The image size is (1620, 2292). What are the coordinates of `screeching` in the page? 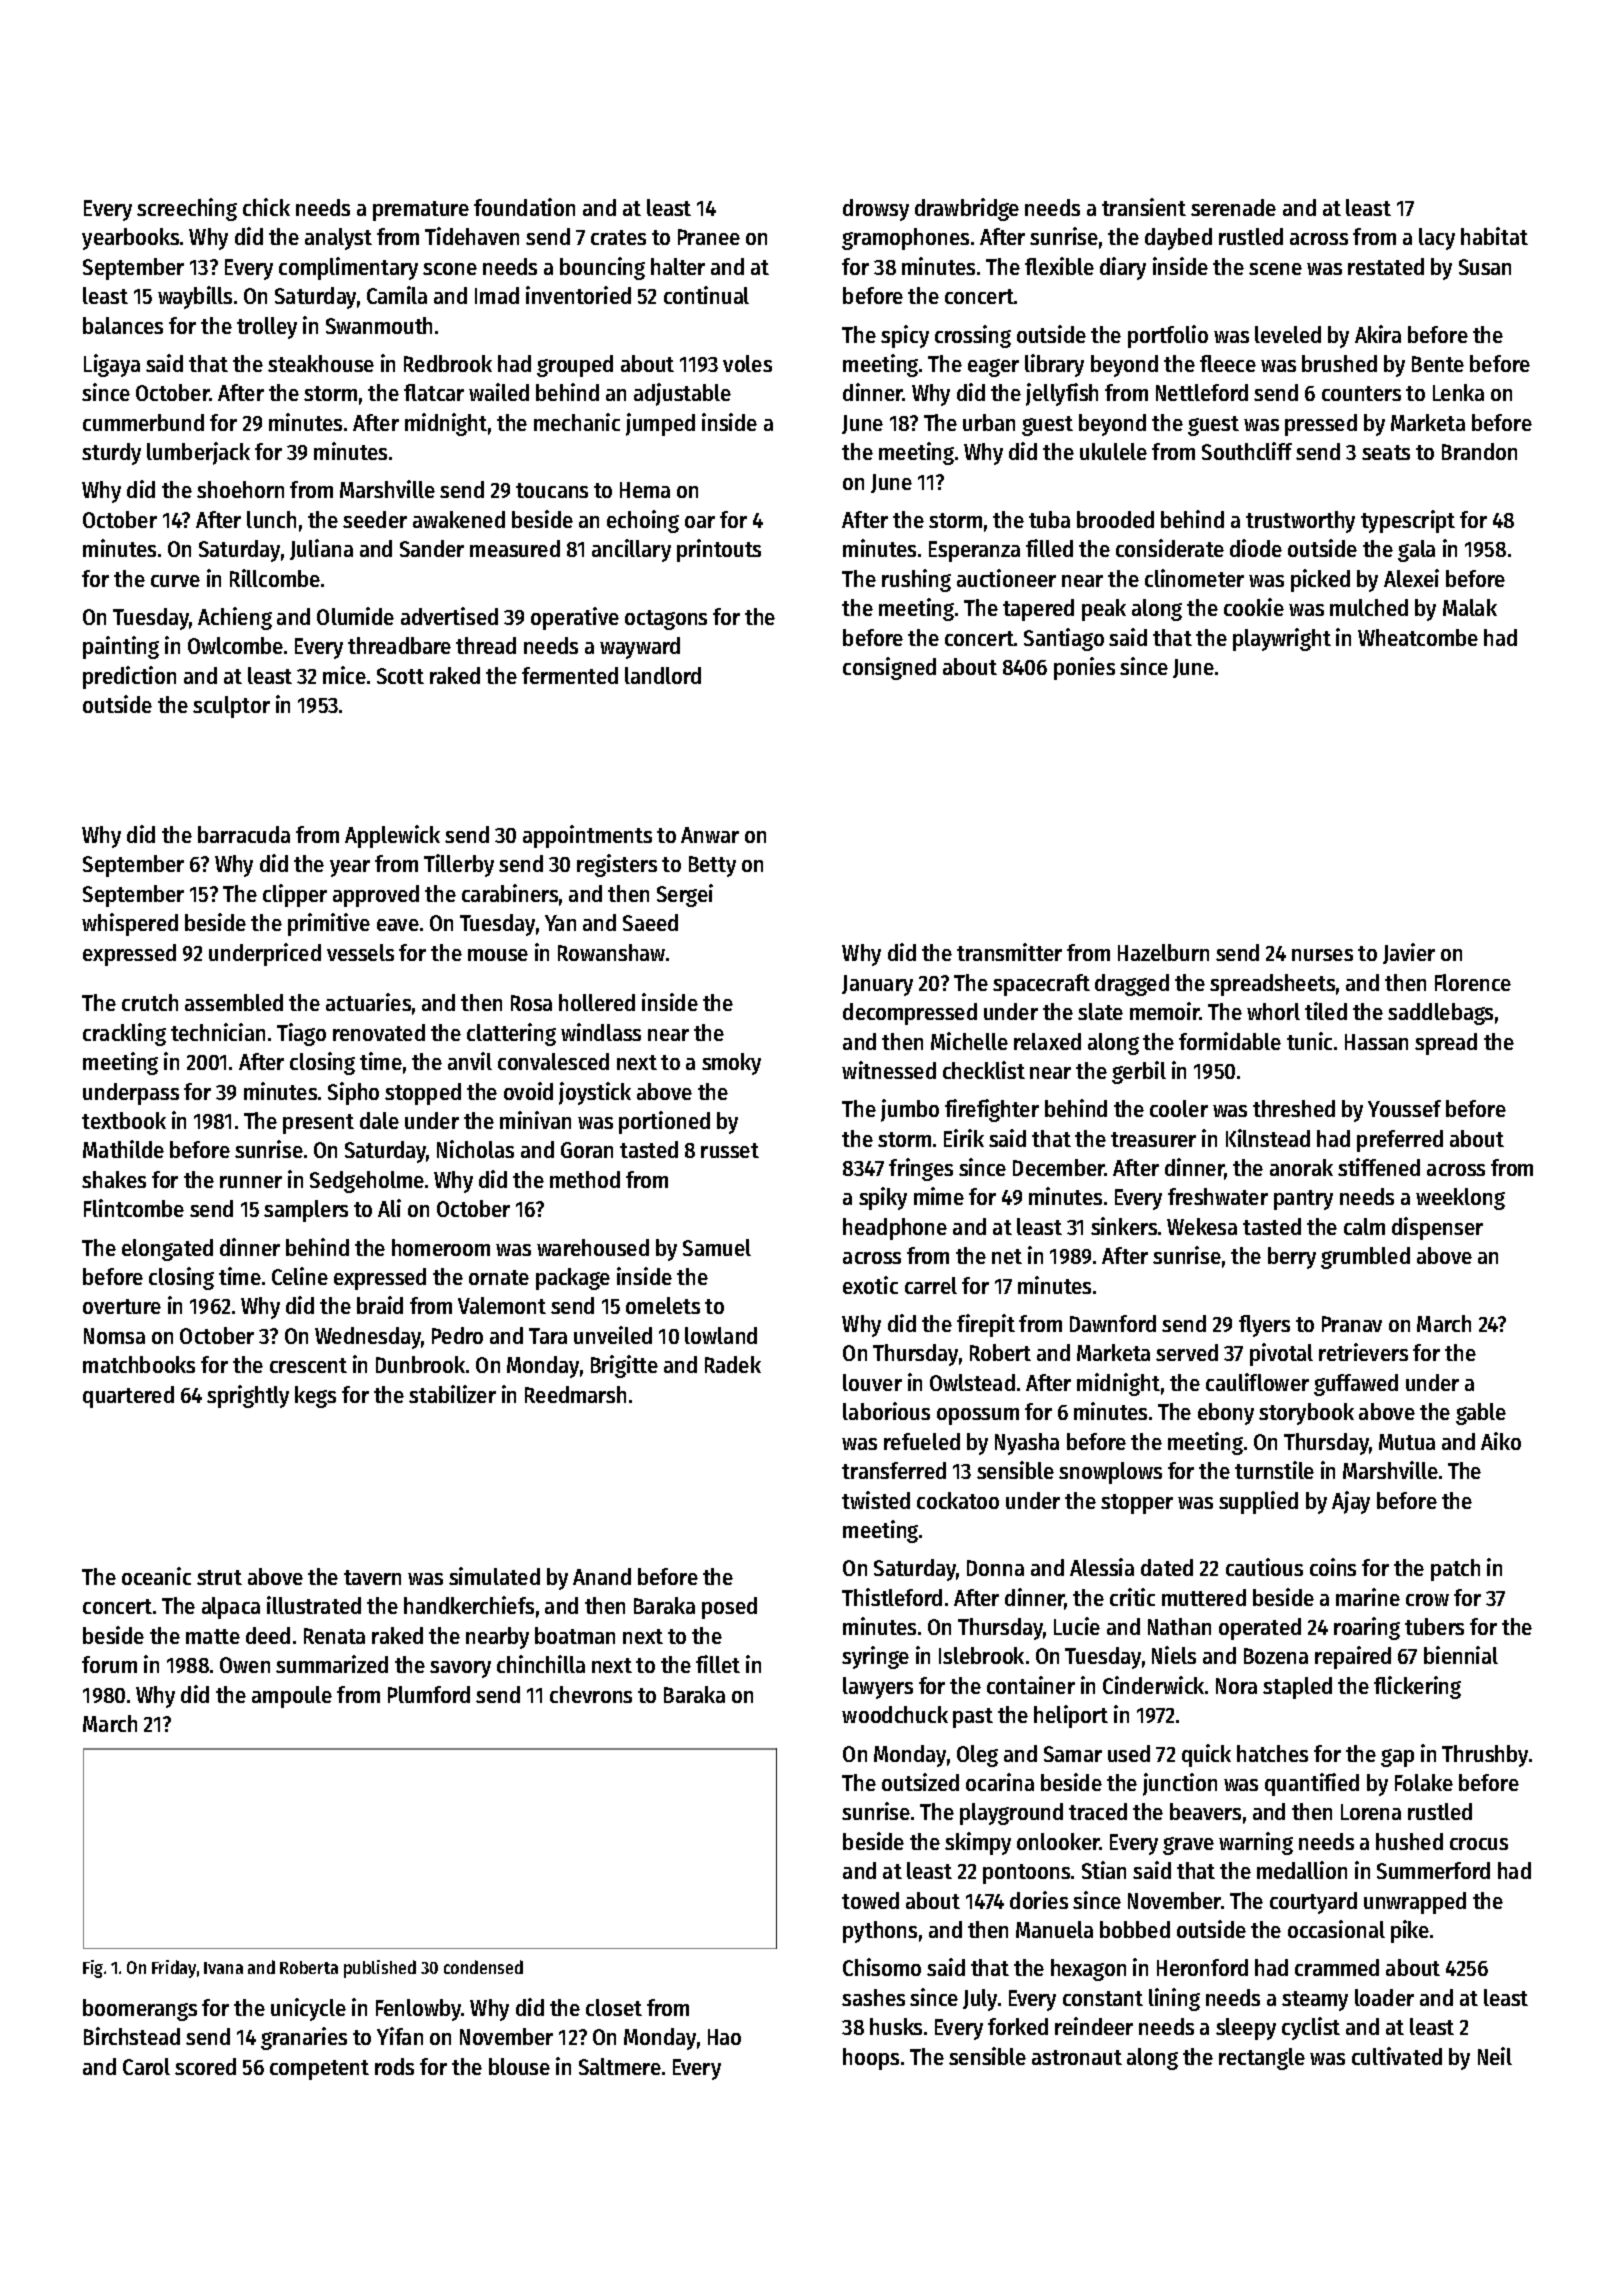 It's located at (187, 209).
